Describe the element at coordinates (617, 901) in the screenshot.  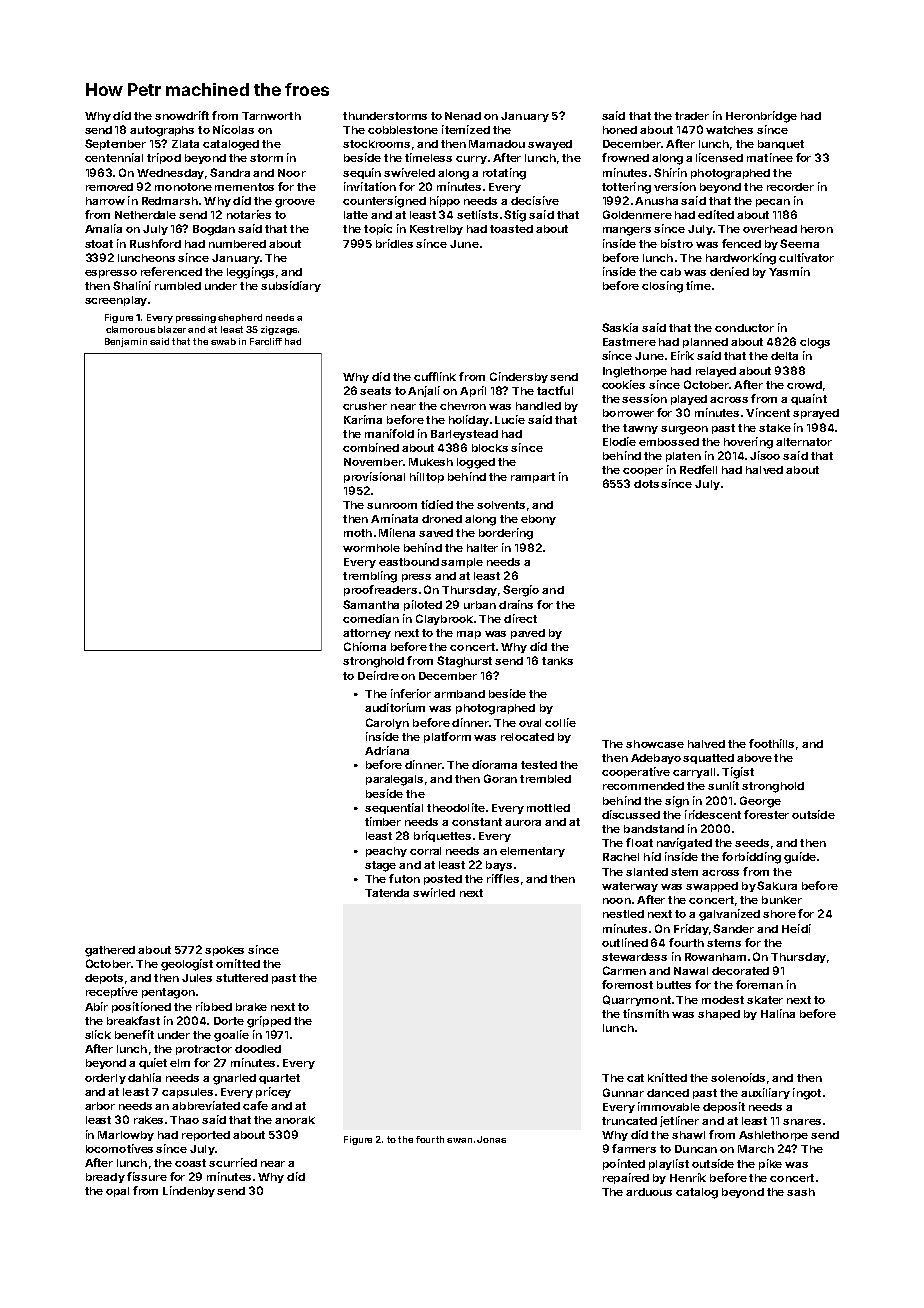
I see `noon` at that location.
